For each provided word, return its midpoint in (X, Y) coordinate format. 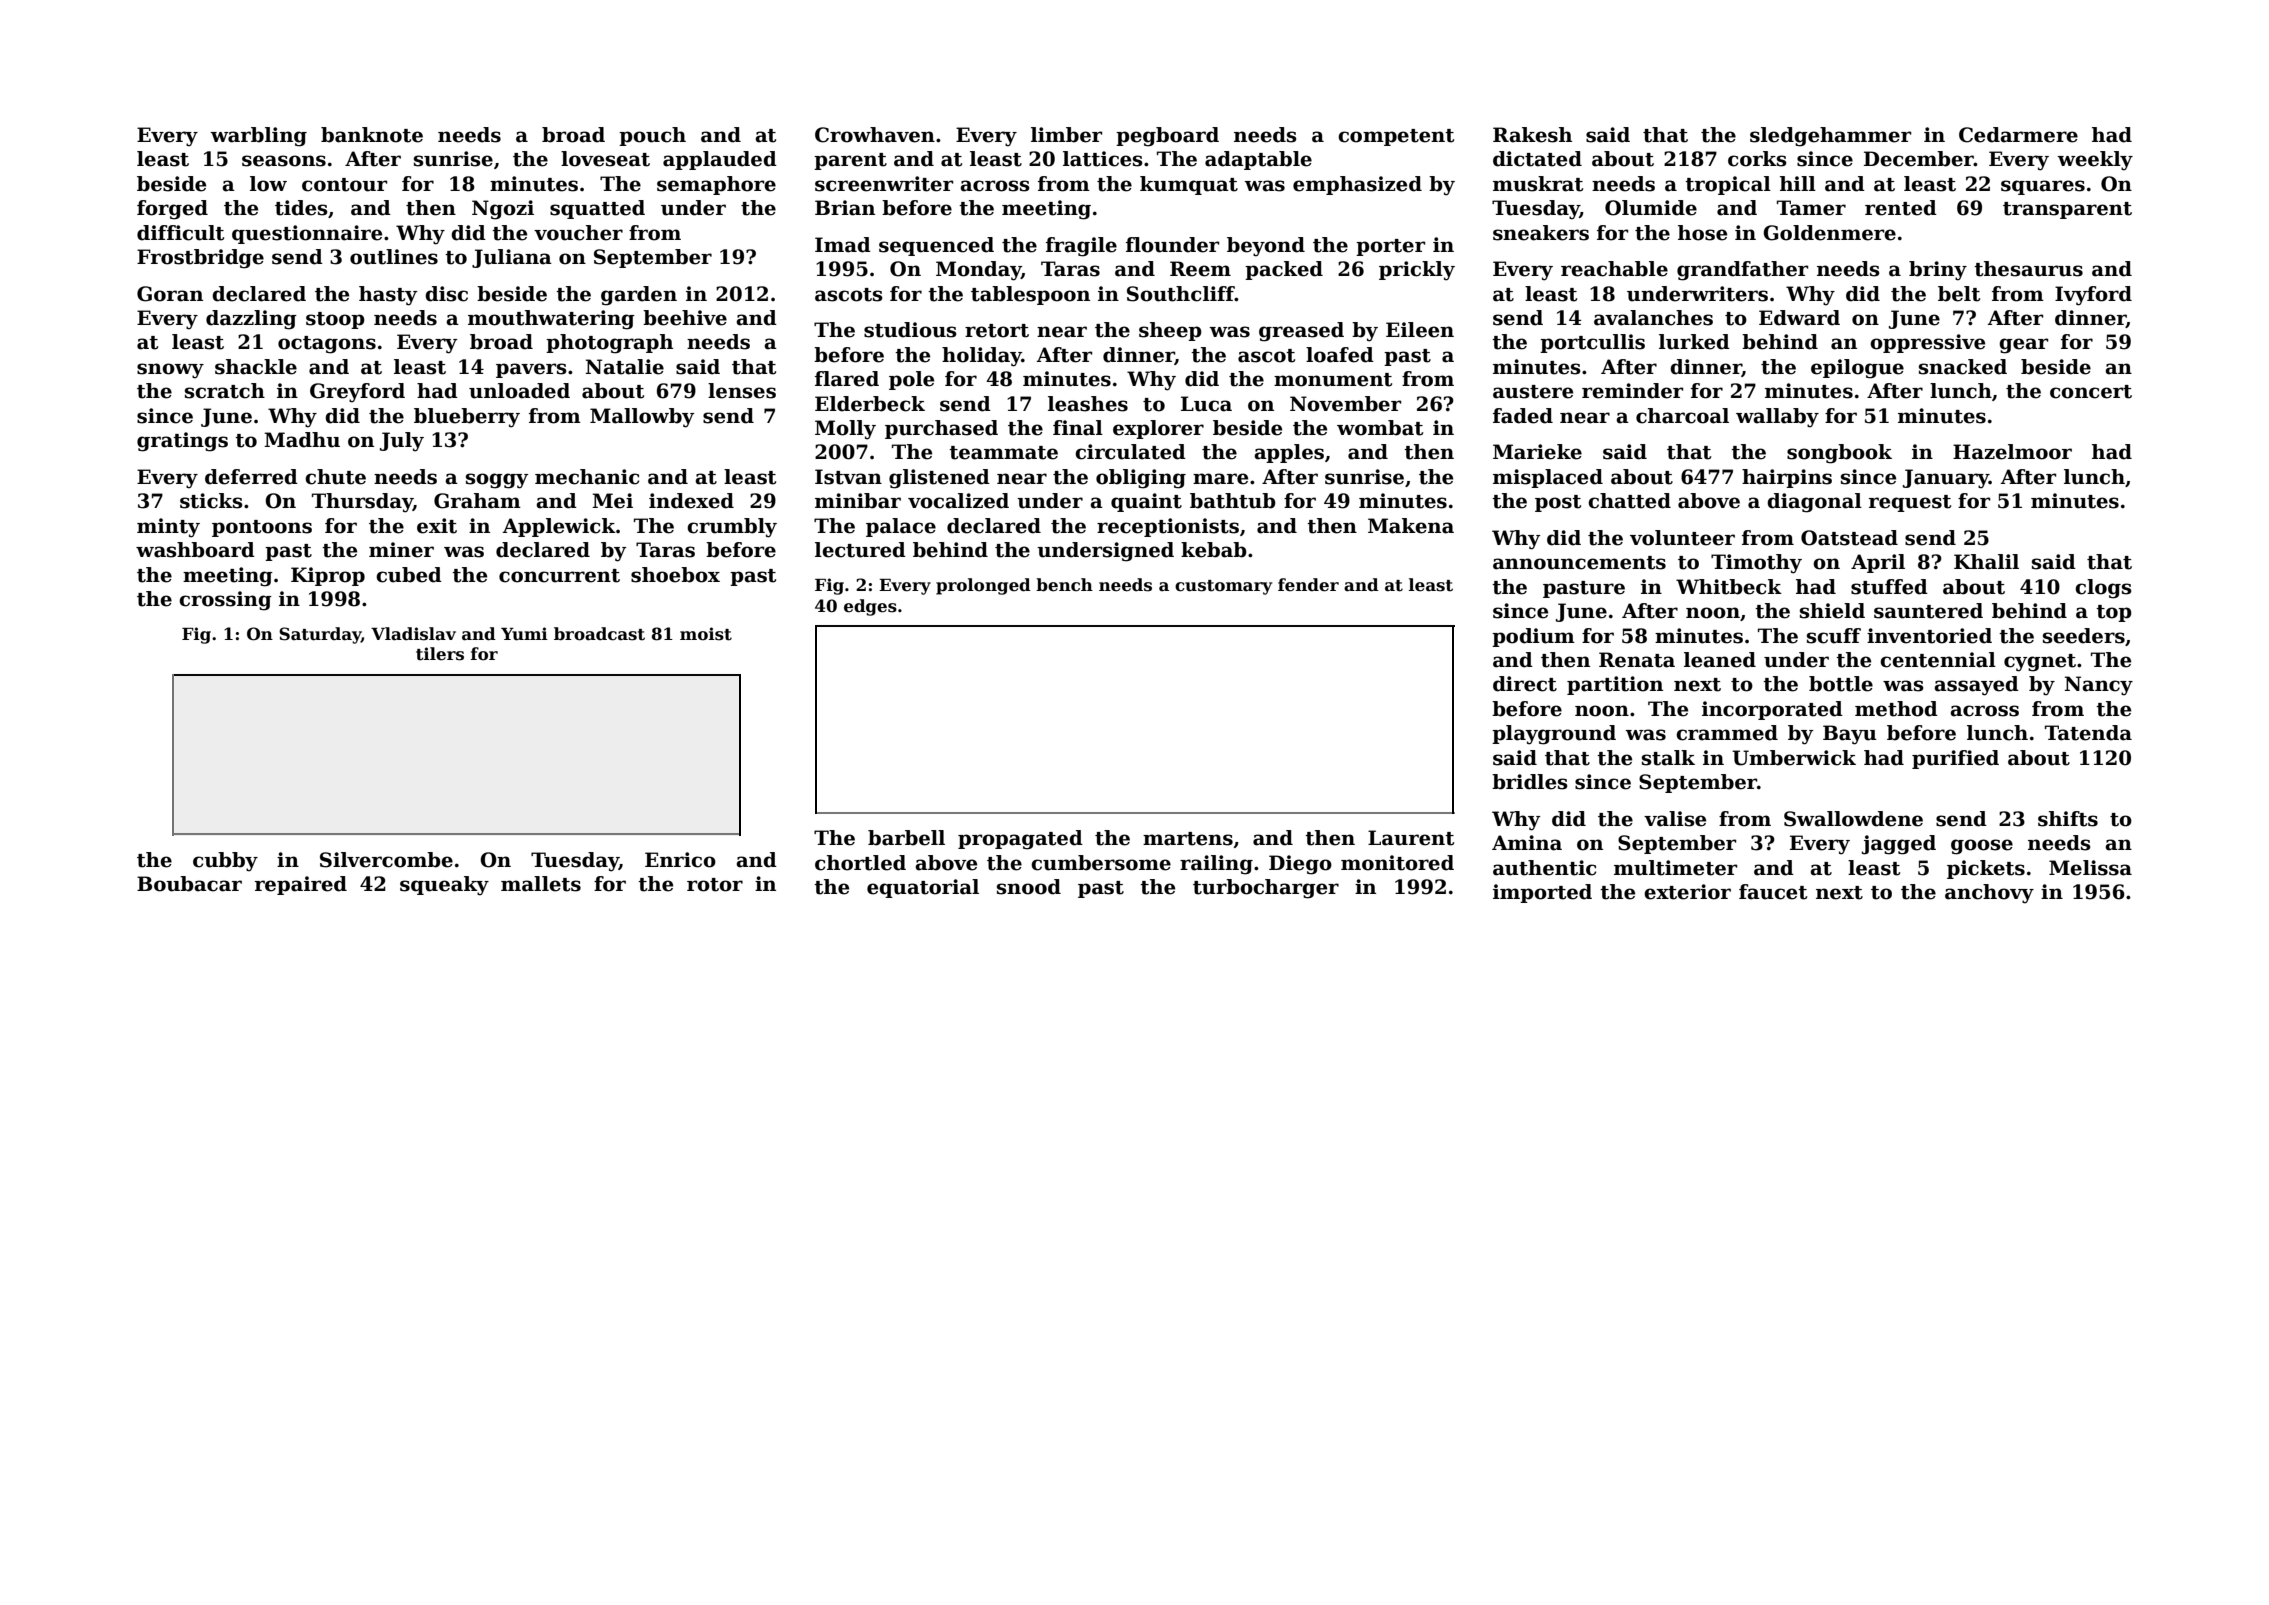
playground (1554, 735)
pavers (531, 370)
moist (706, 634)
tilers (440, 654)
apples (1289, 453)
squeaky (444, 886)
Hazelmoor (2012, 452)
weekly (2095, 161)
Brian (845, 208)
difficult (180, 233)
